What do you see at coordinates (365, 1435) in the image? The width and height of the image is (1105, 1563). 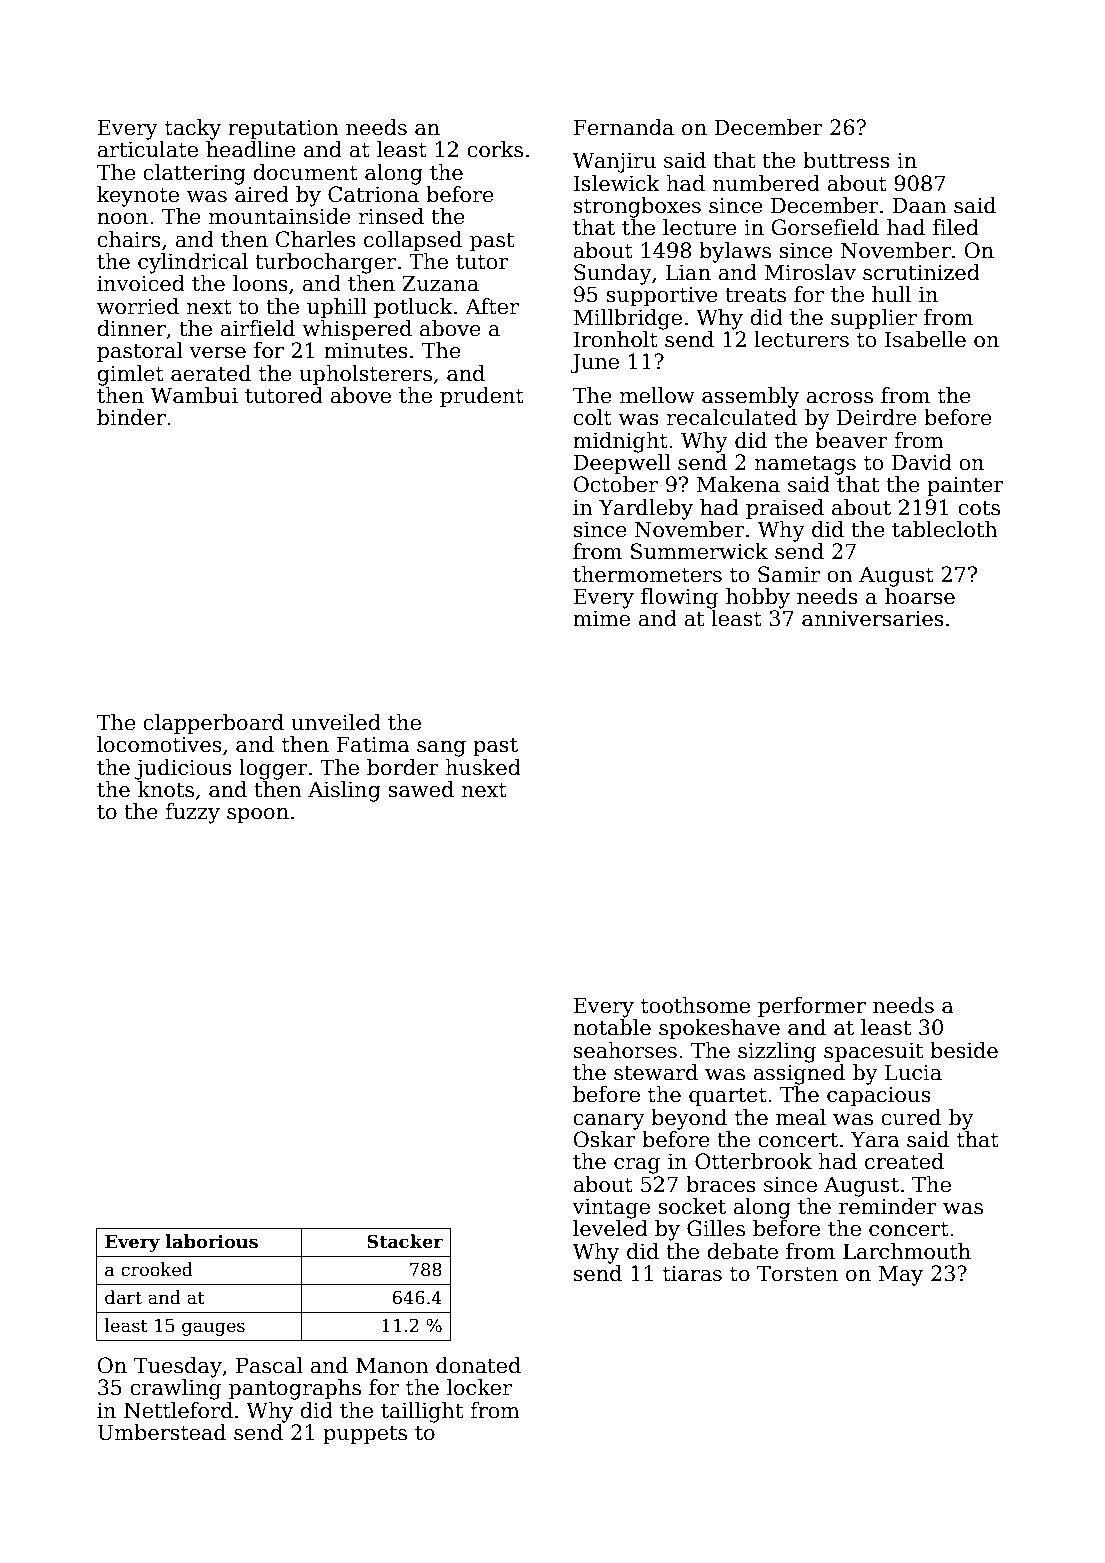 I see `puppets` at bounding box center [365, 1435].
